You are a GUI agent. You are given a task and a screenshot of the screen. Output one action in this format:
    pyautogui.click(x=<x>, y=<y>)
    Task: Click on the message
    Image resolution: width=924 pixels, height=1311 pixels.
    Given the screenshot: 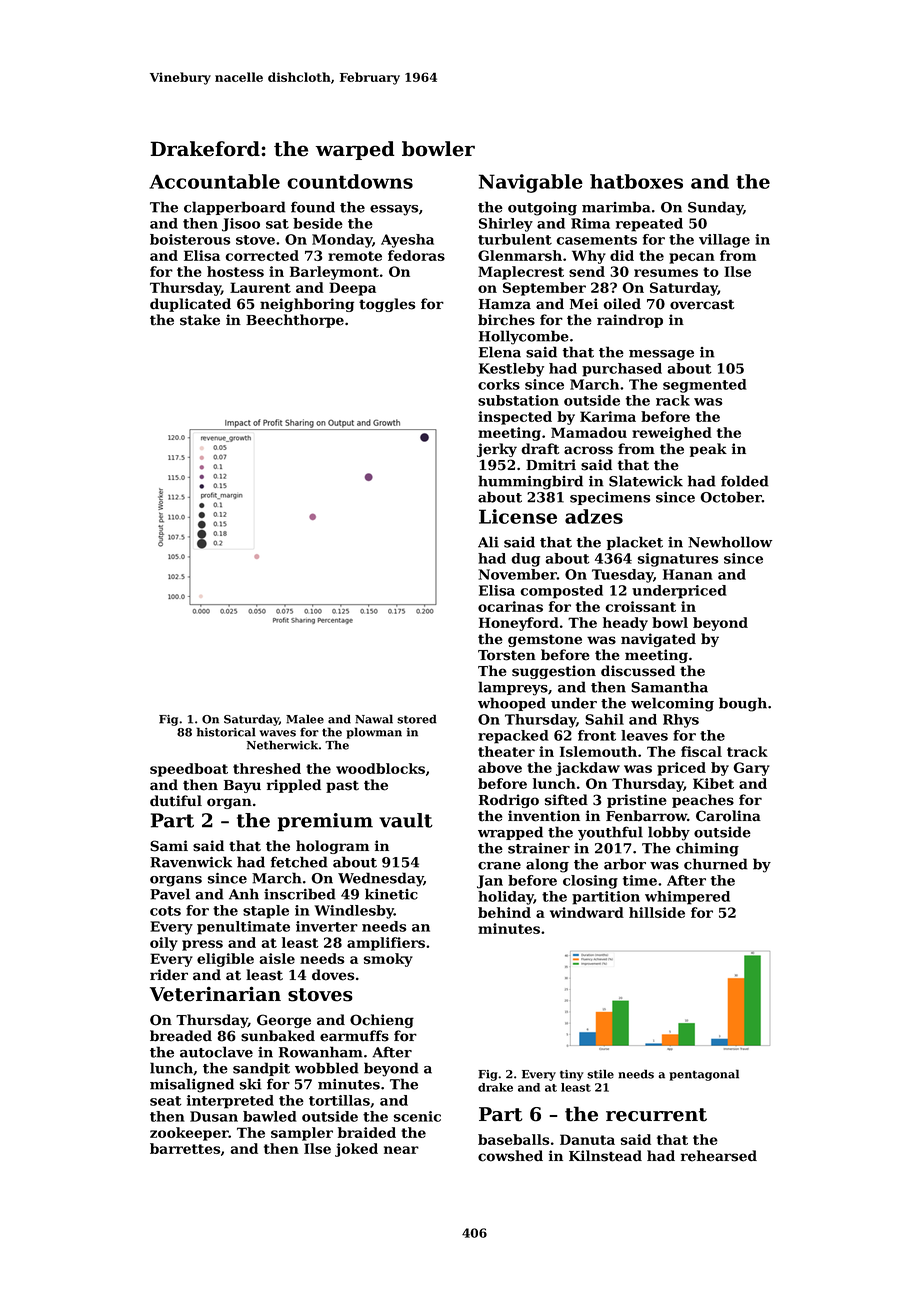 What is the action you would take?
    pyautogui.click(x=661, y=355)
